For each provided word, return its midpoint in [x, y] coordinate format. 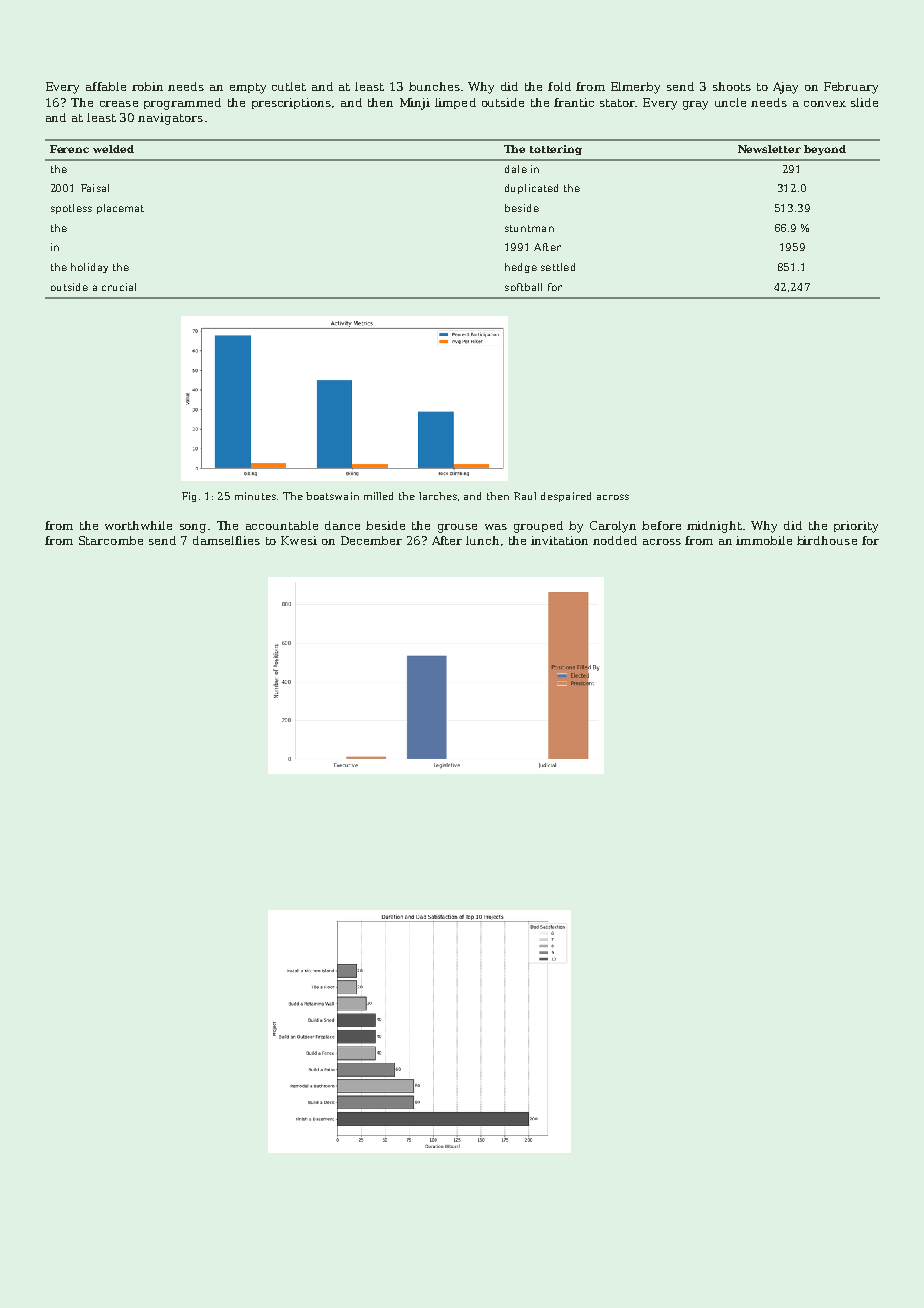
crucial [119, 287]
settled [558, 267]
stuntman [529, 228]
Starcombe [111, 540]
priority [856, 527]
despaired [566, 497]
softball [523, 287]
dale [516, 169]
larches [438, 496]
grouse [457, 528]
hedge [521, 268]
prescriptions [291, 103]
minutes [255, 496]
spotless [71, 209]
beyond [825, 150]
